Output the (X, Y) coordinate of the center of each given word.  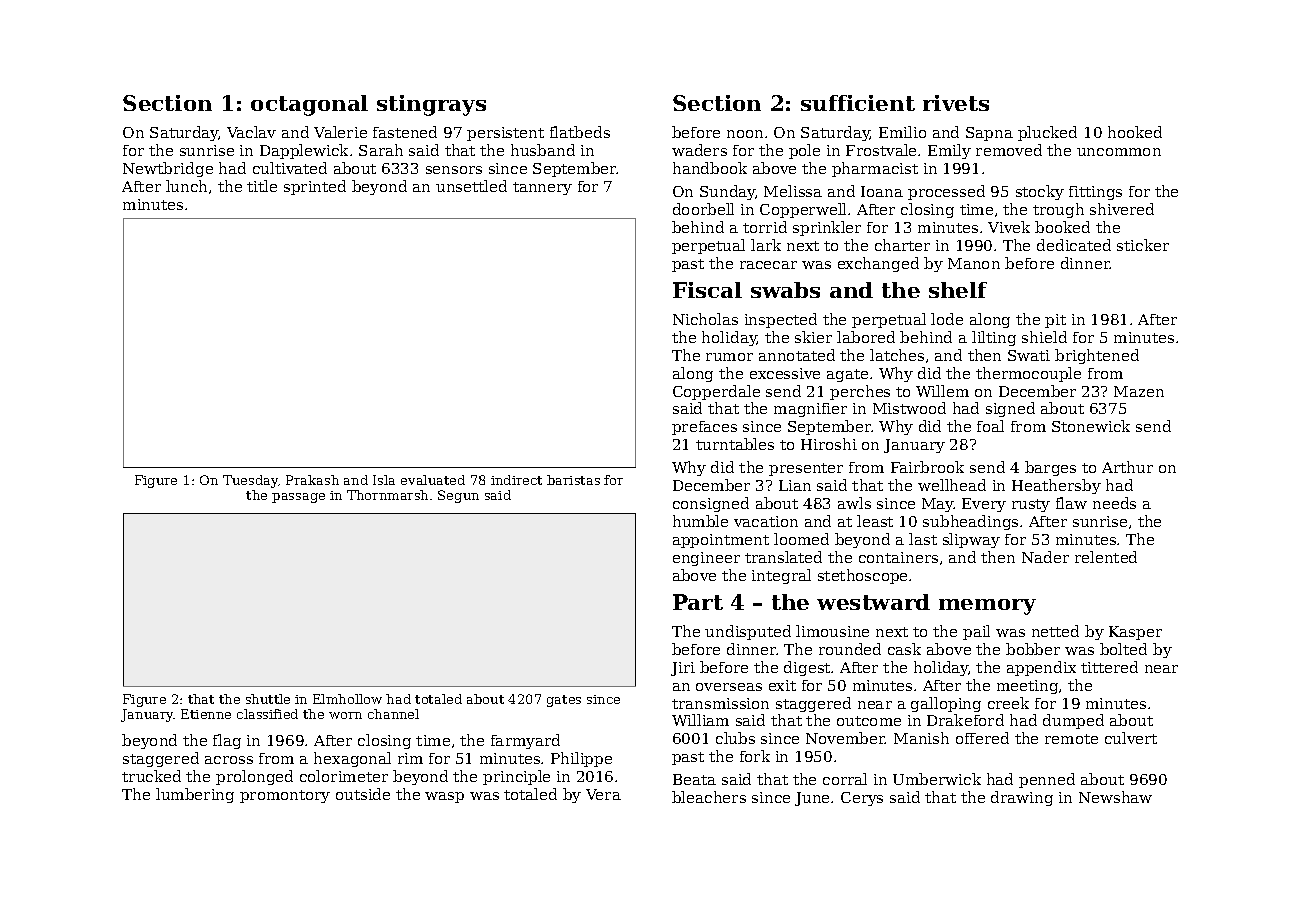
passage (298, 498)
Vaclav (251, 132)
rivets (956, 103)
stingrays (431, 105)
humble (700, 521)
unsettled (471, 186)
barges (1050, 468)
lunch (186, 186)
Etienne (206, 714)
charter (902, 245)
